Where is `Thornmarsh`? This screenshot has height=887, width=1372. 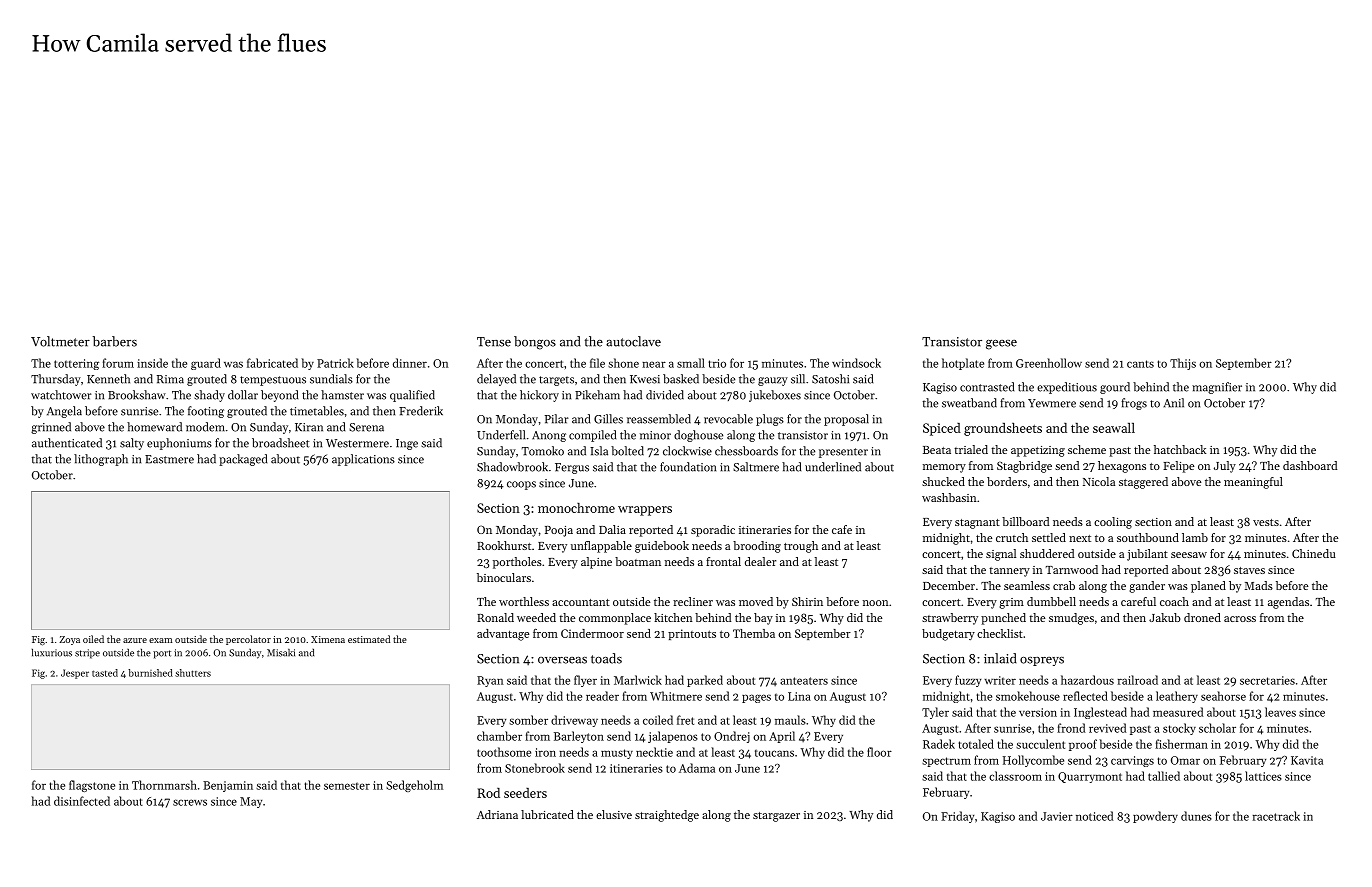 Thornmarsh is located at coordinates (164, 785).
